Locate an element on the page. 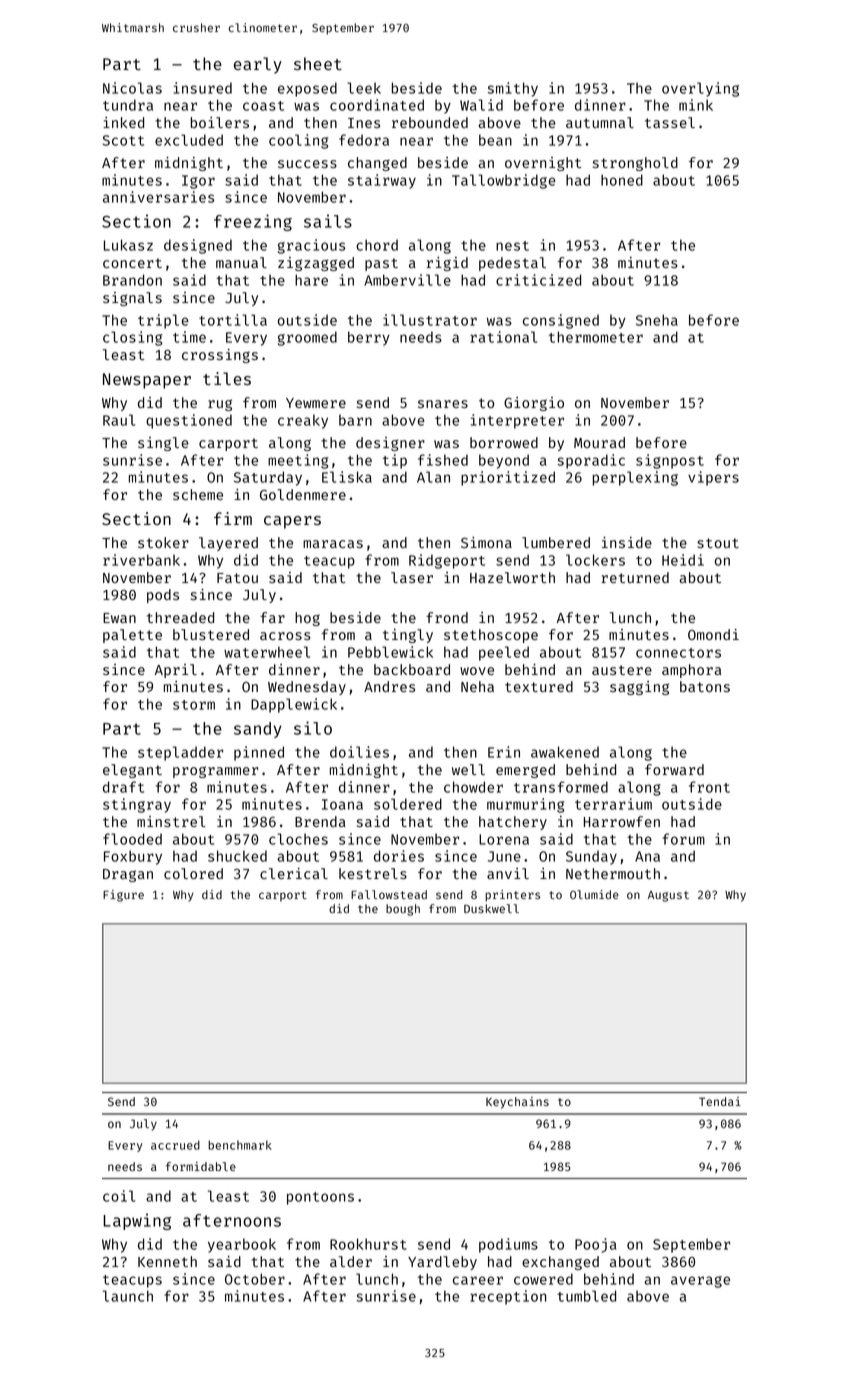 The height and width of the image is (1400, 849). Erin is located at coordinates (504, 752).
